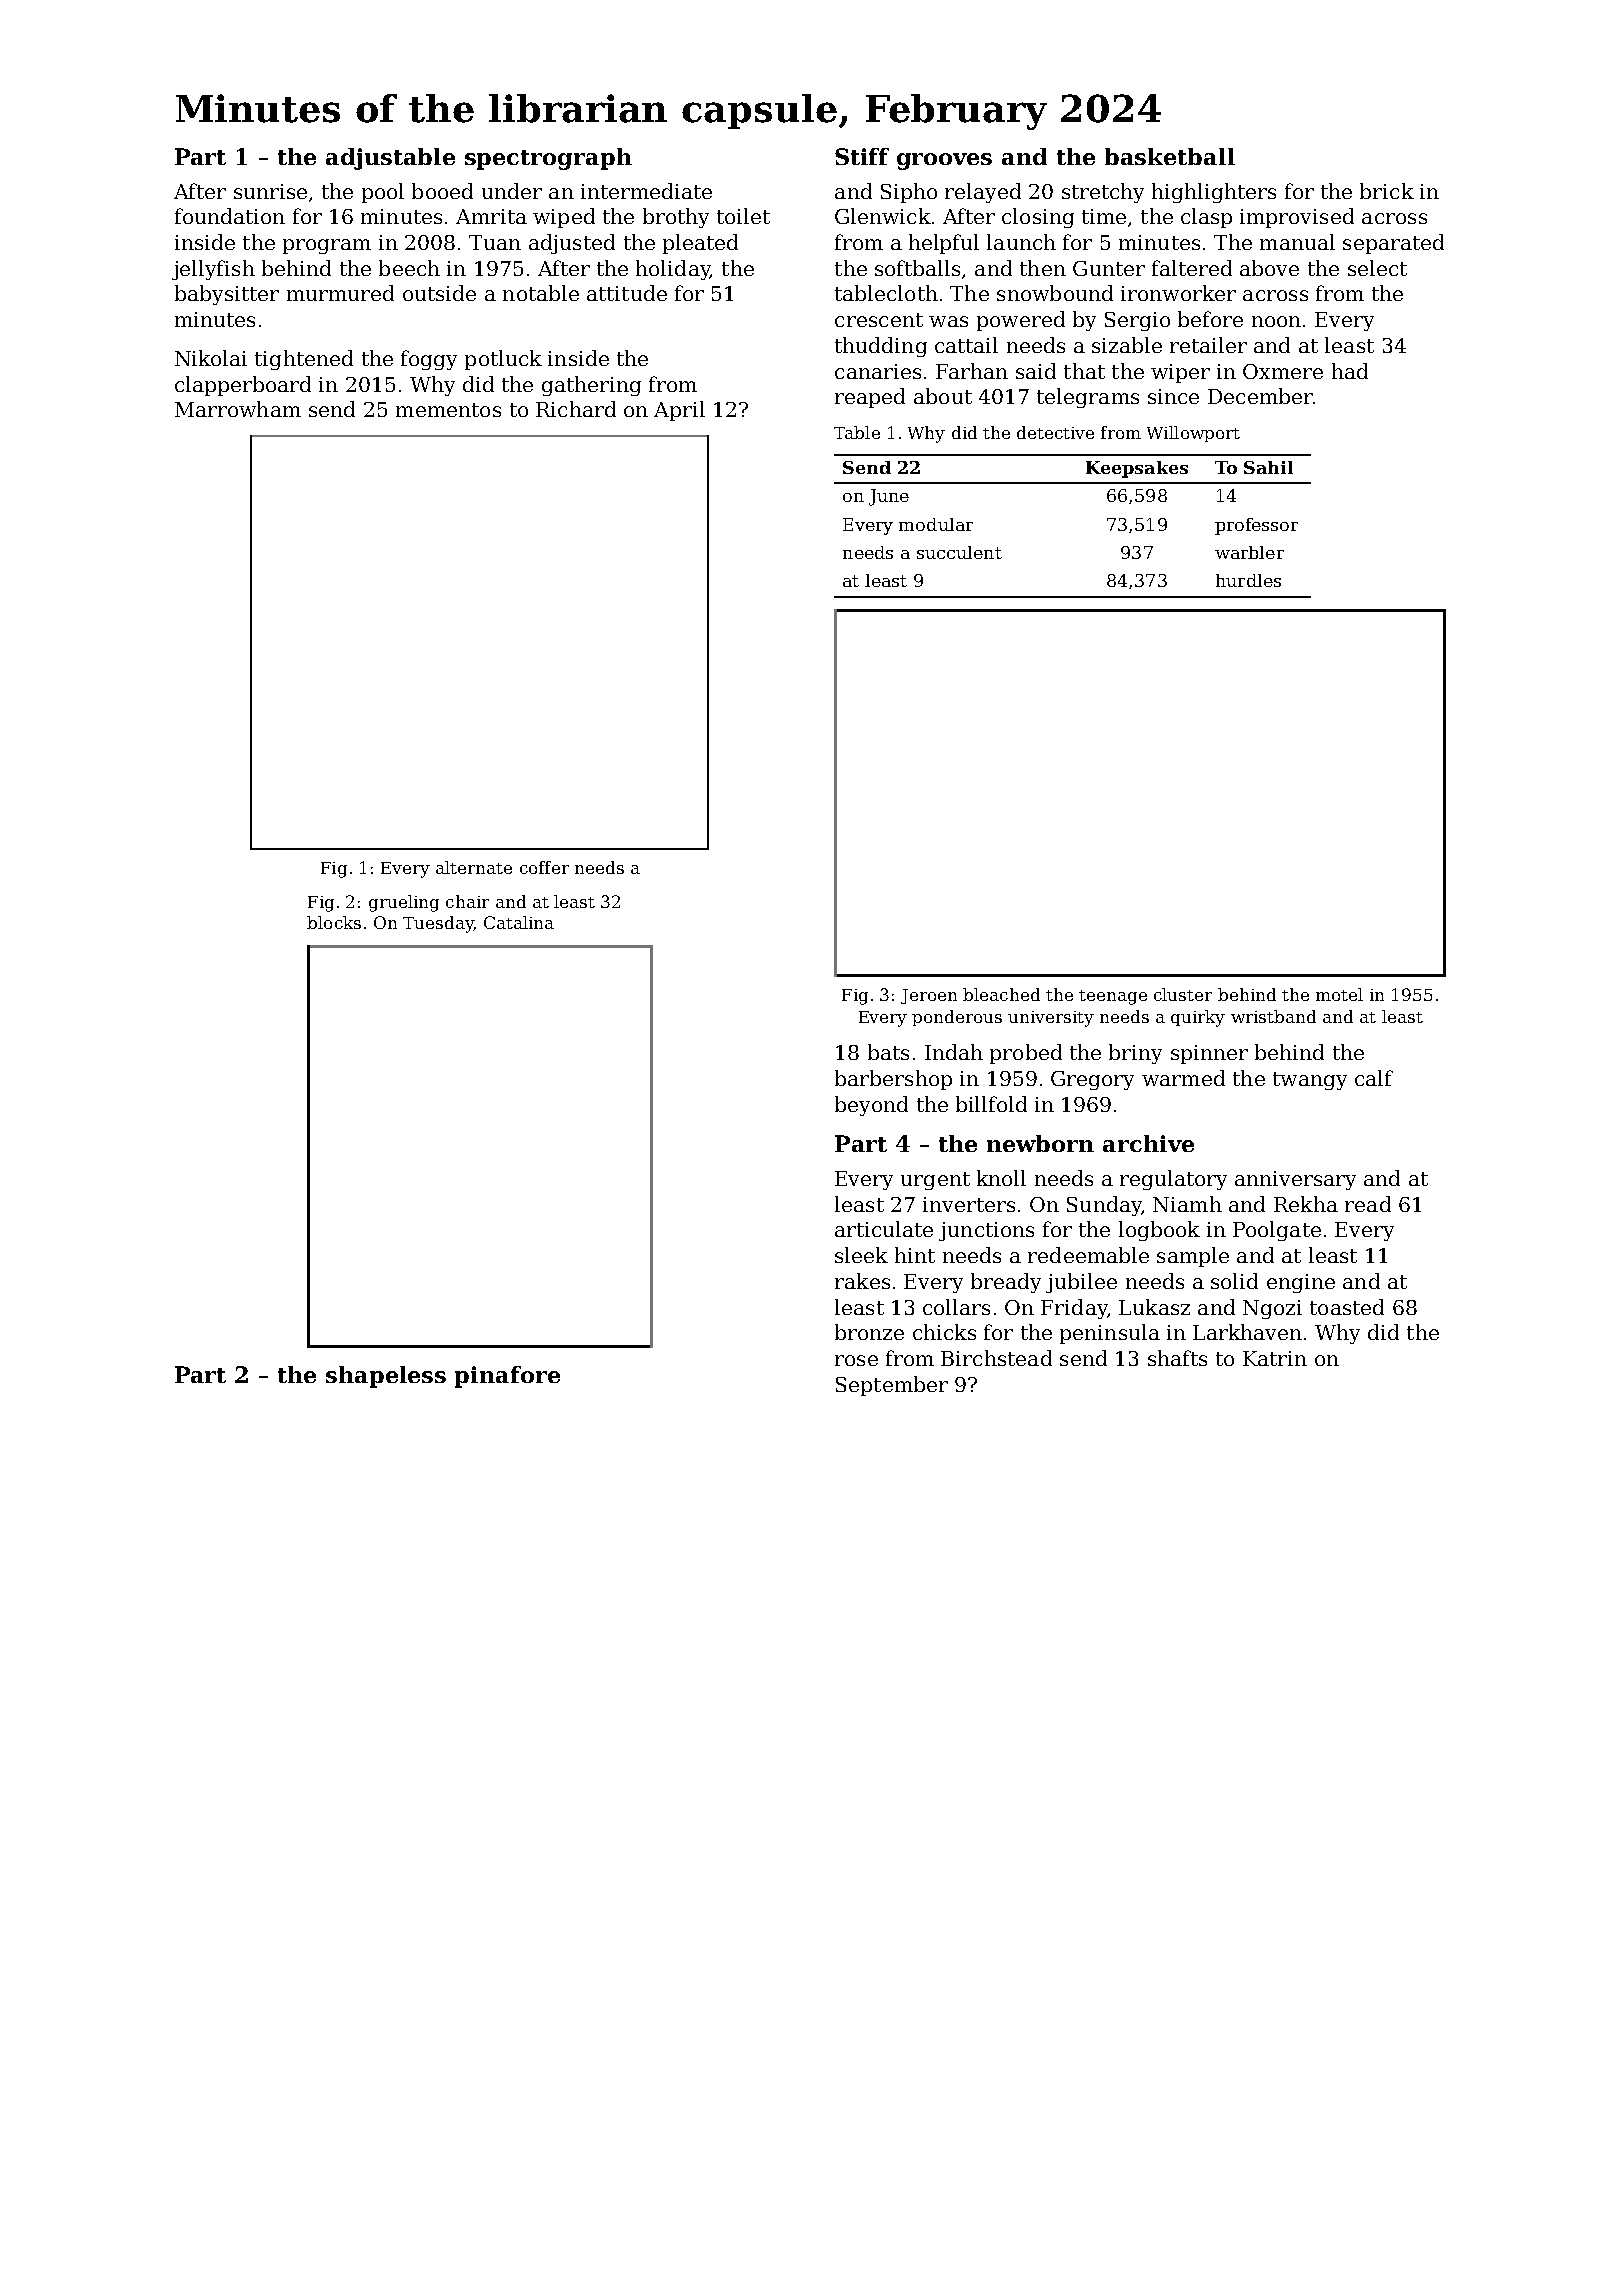 Image resolution: width=1620 pixels, height=2292 pixels. Describe the element at coordinates (548, 159) in the screenshot. I see `spectrograph` at that location.
